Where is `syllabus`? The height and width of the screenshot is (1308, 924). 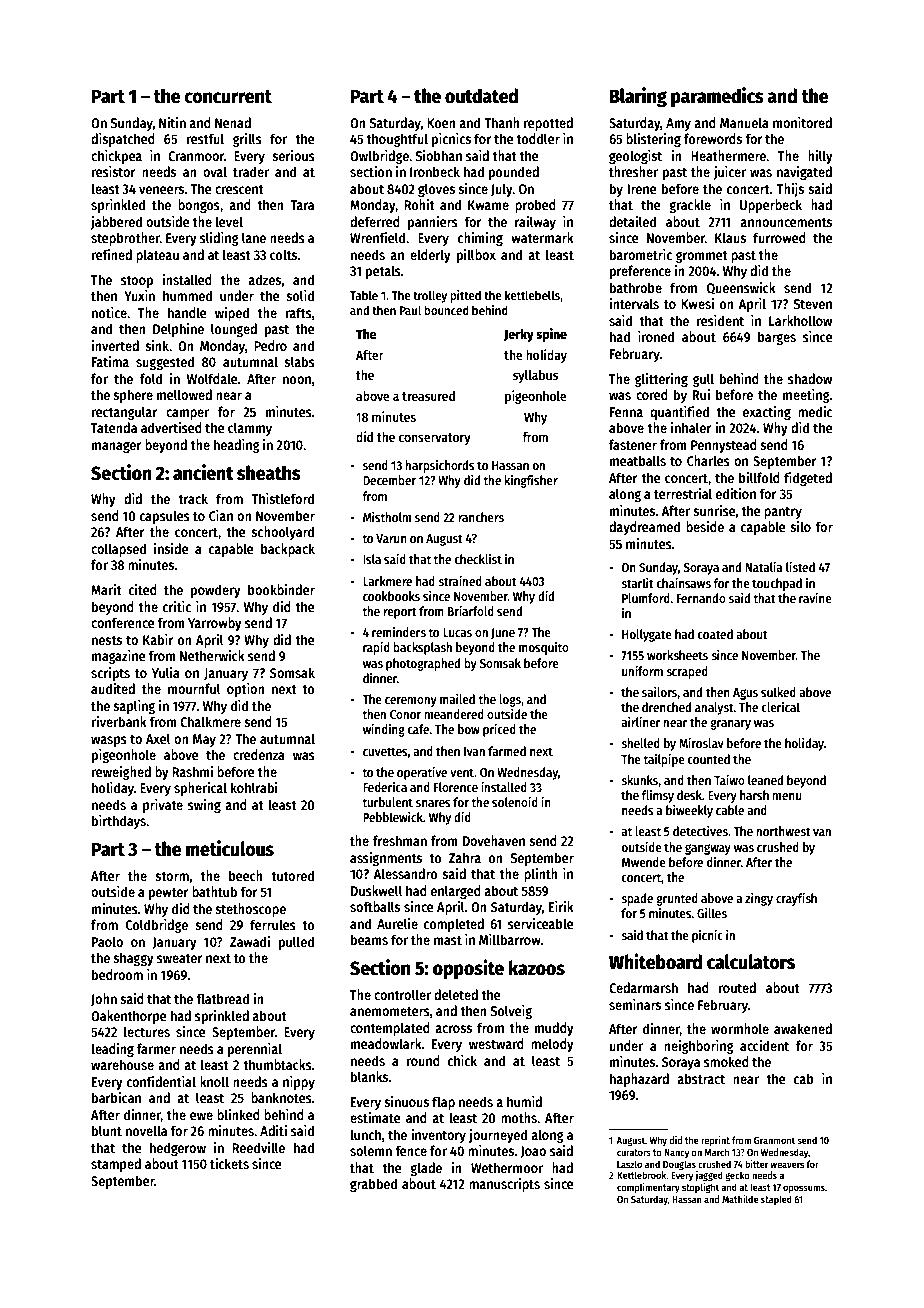 syllabus is located at coordinates (535, 376).
